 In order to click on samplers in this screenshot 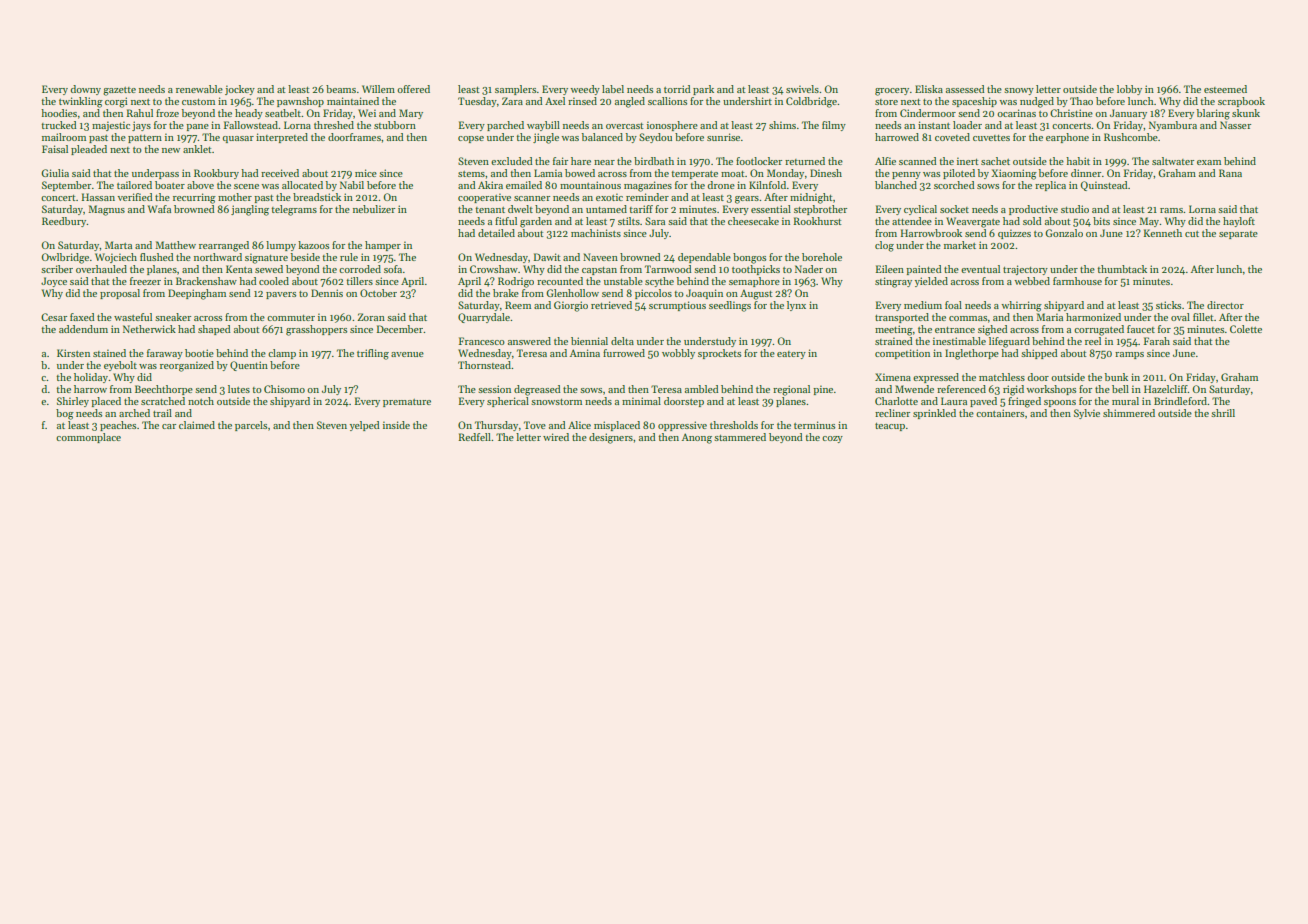, I will do `click(515, 90)`.
